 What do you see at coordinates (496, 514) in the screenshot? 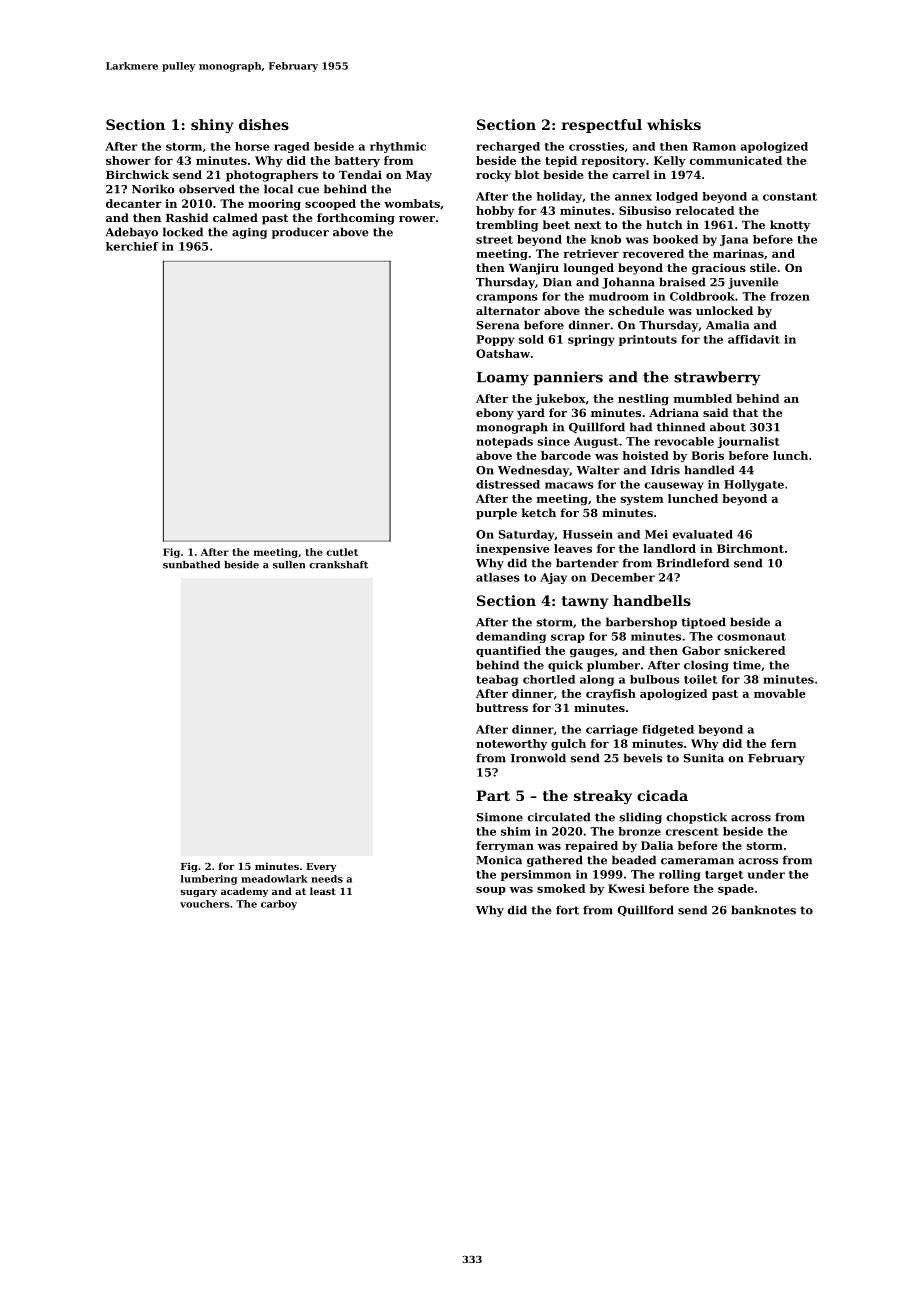
I see `purple` at bounding box center [496, 514].
